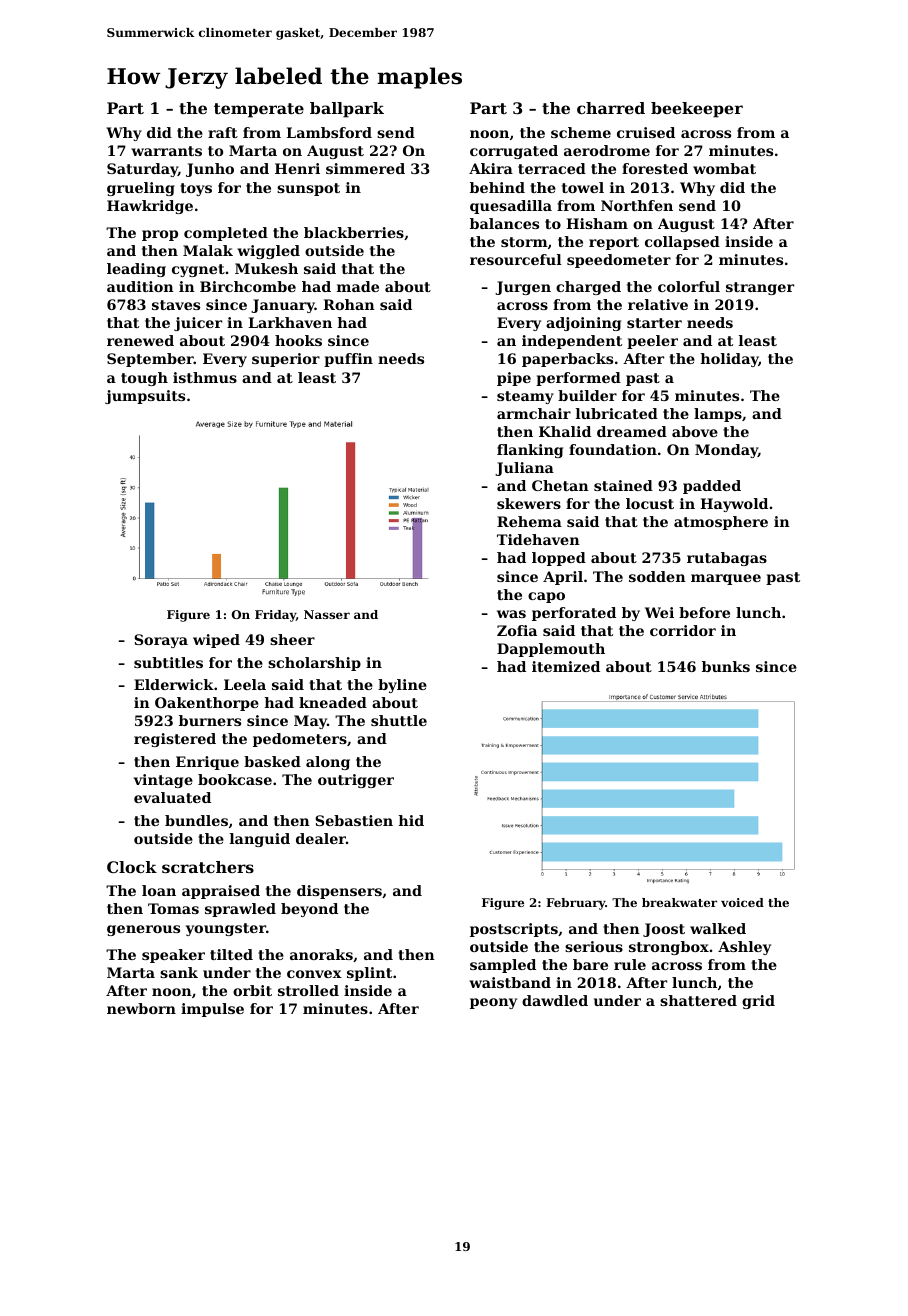  What do you see at coordinates (216, 641) in the page?
I see `wiped` at bounding box center [216, 641].
